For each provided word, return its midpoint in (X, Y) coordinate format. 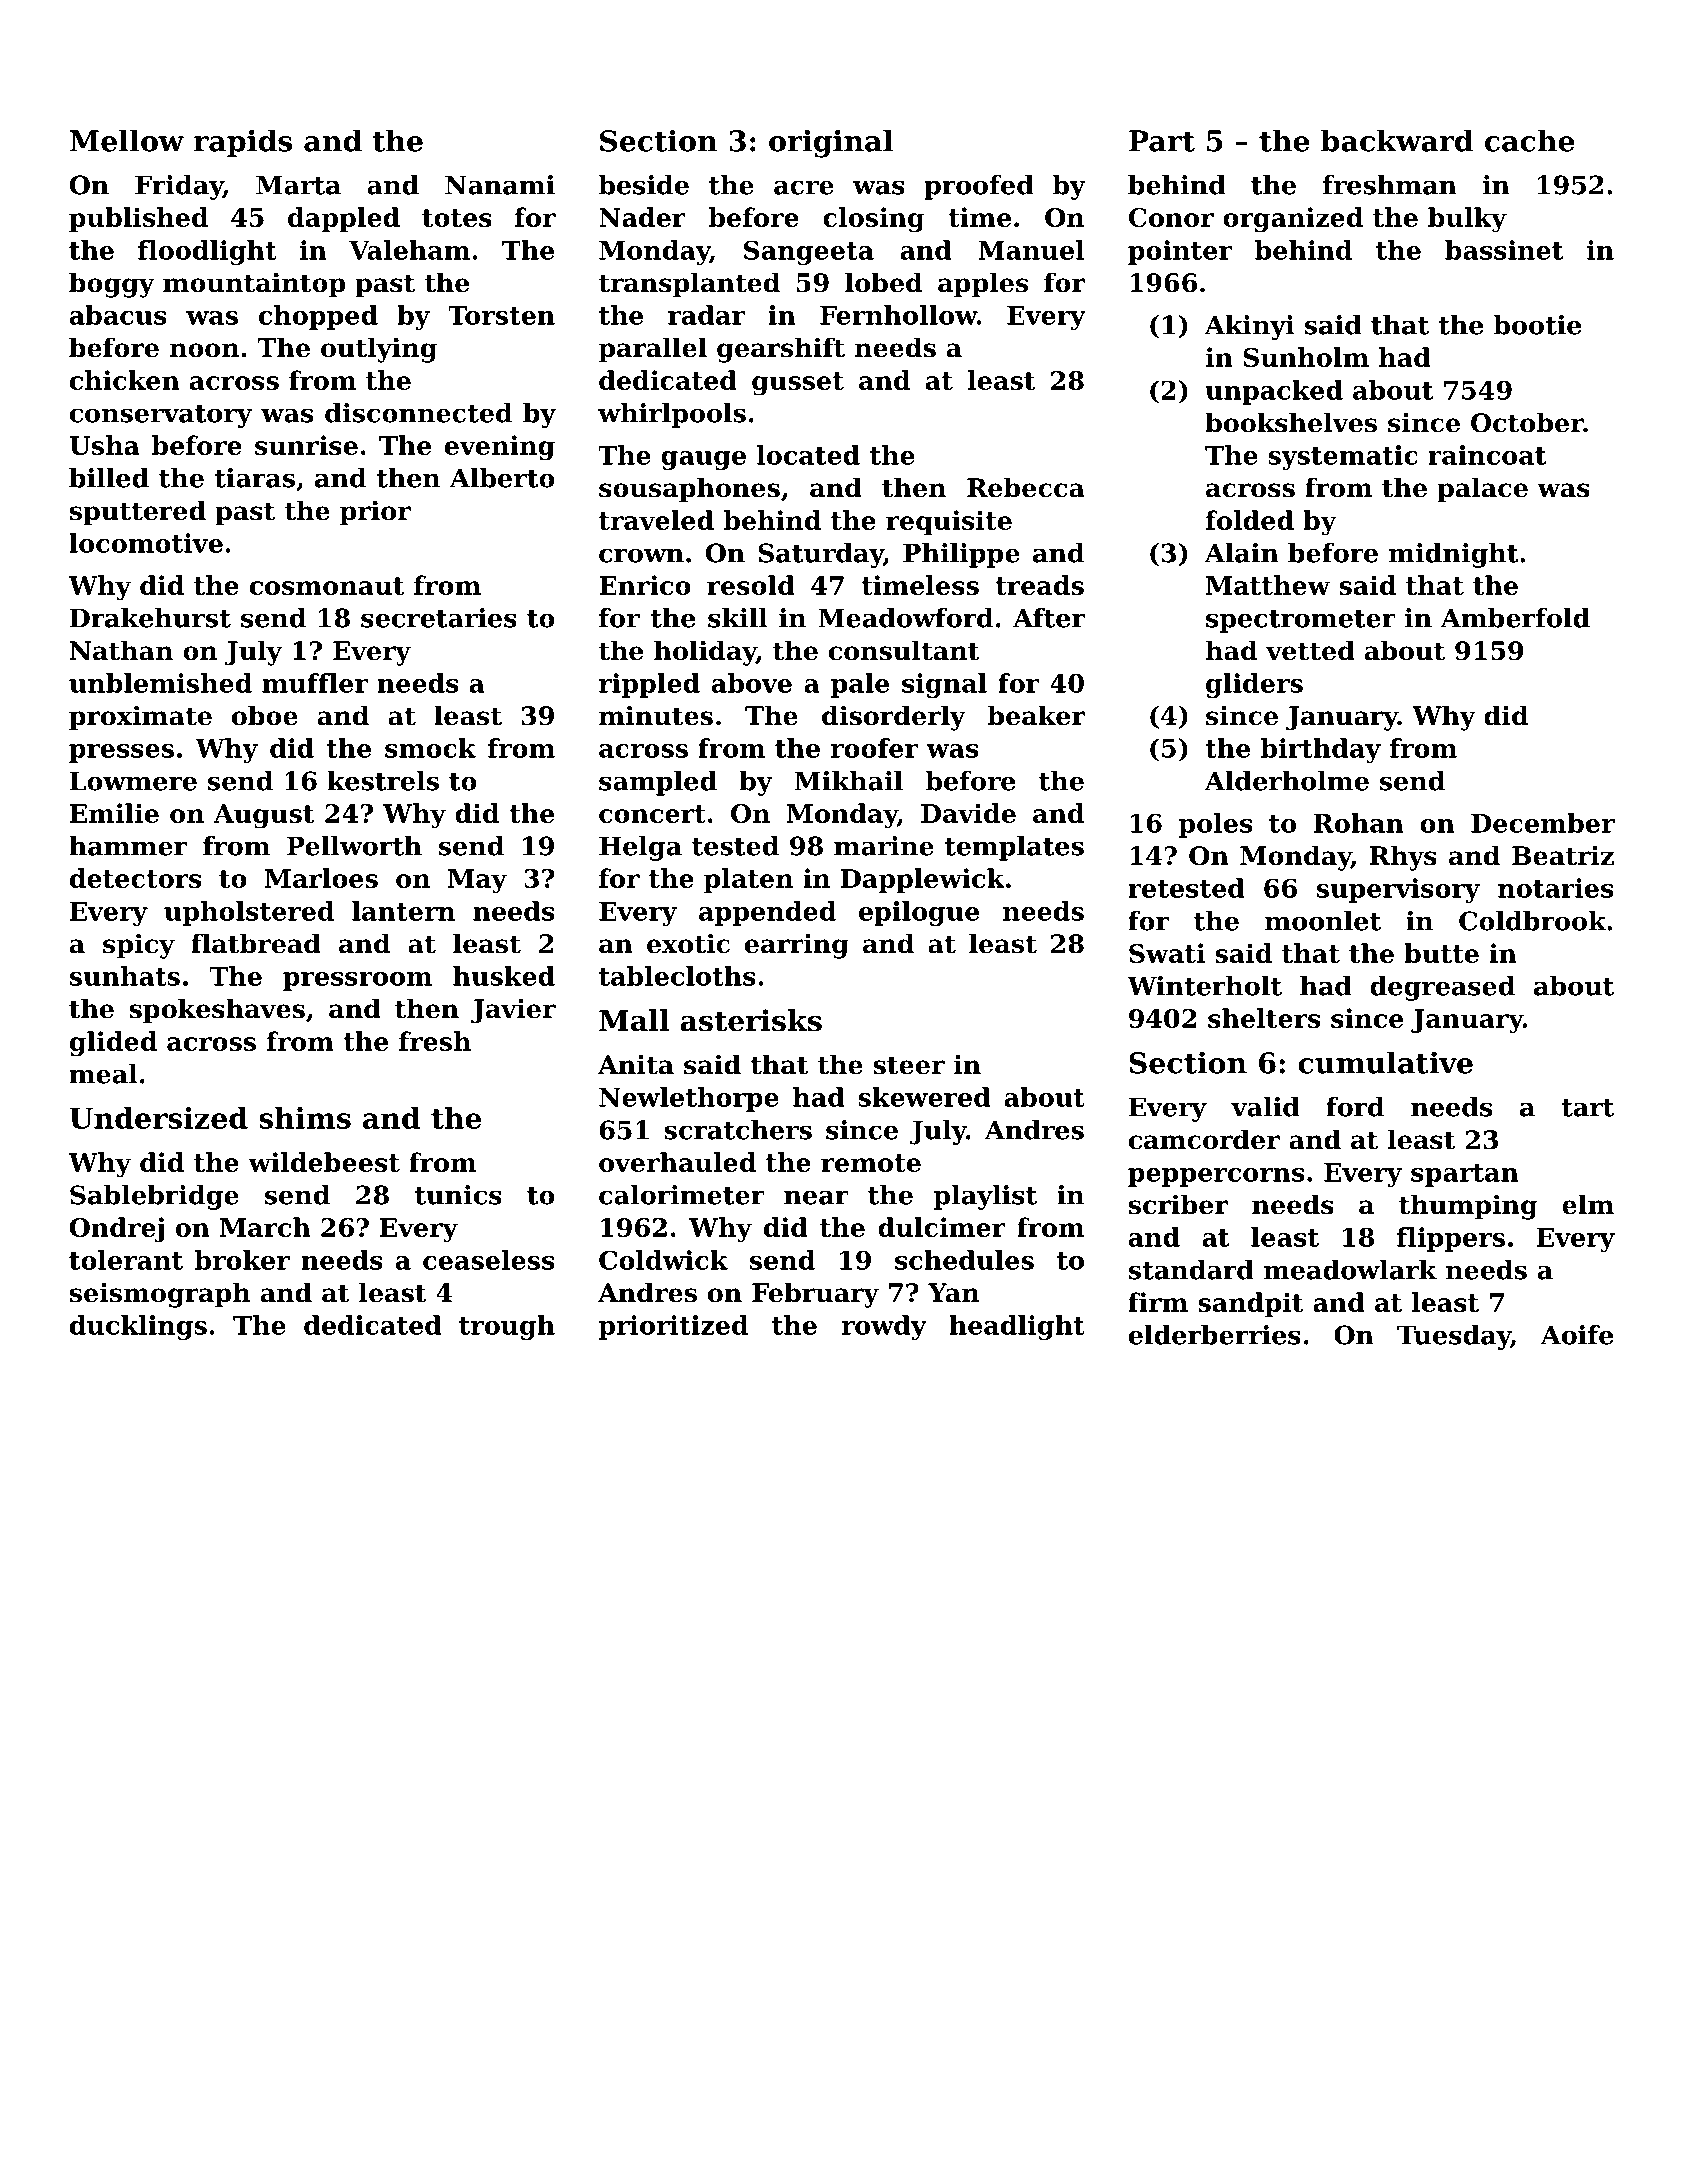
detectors (135, 878)
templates (1014, 848)
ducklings (138, 1327)
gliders (1254, 685)
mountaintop (254, 285)
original (831, 143)
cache (1529, 140)
